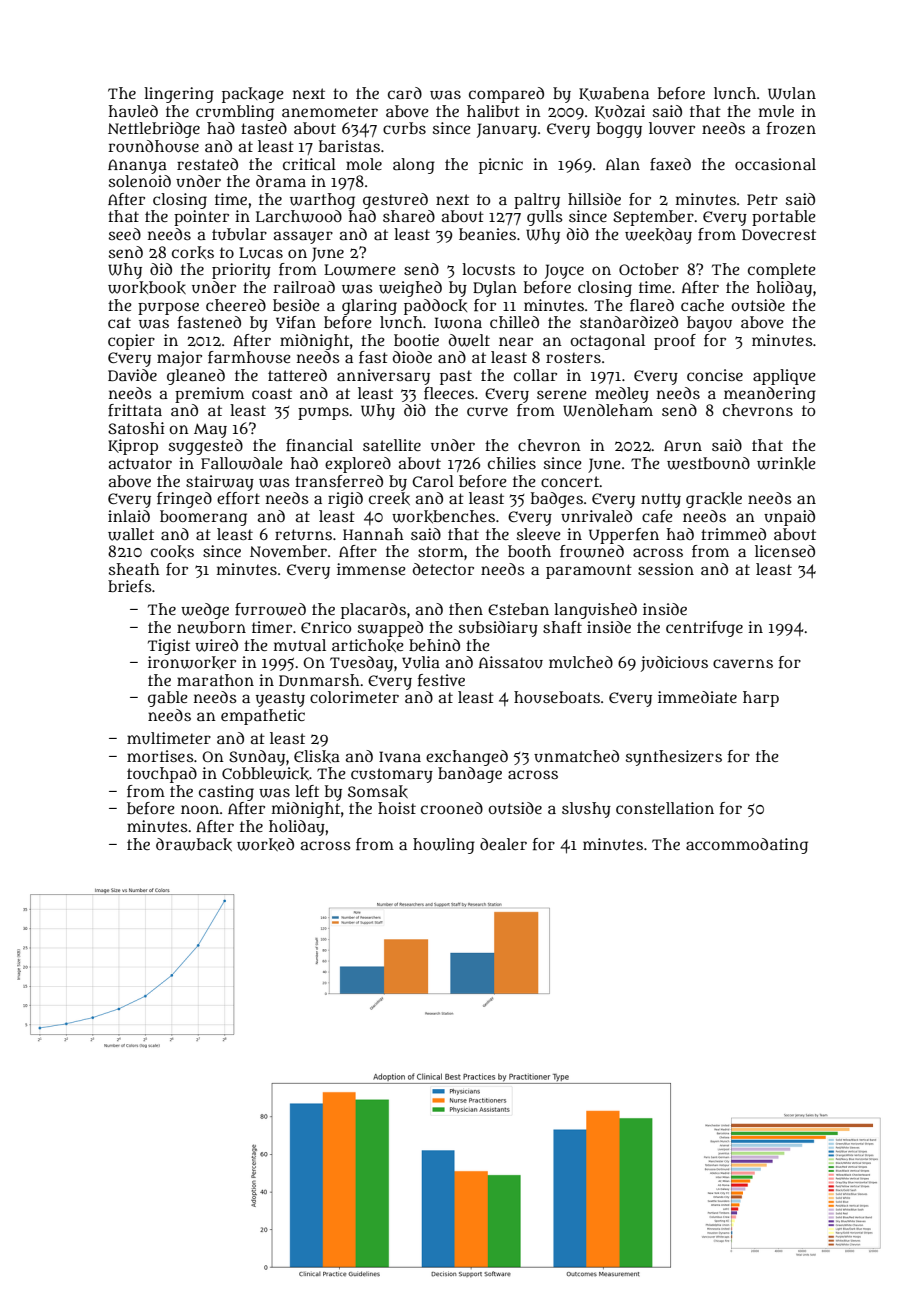 The width and height of the screenshot is (924, 1308). Describe the element at coordinates (443, 516) in the screenshot. I see `workbenches` at that location.
